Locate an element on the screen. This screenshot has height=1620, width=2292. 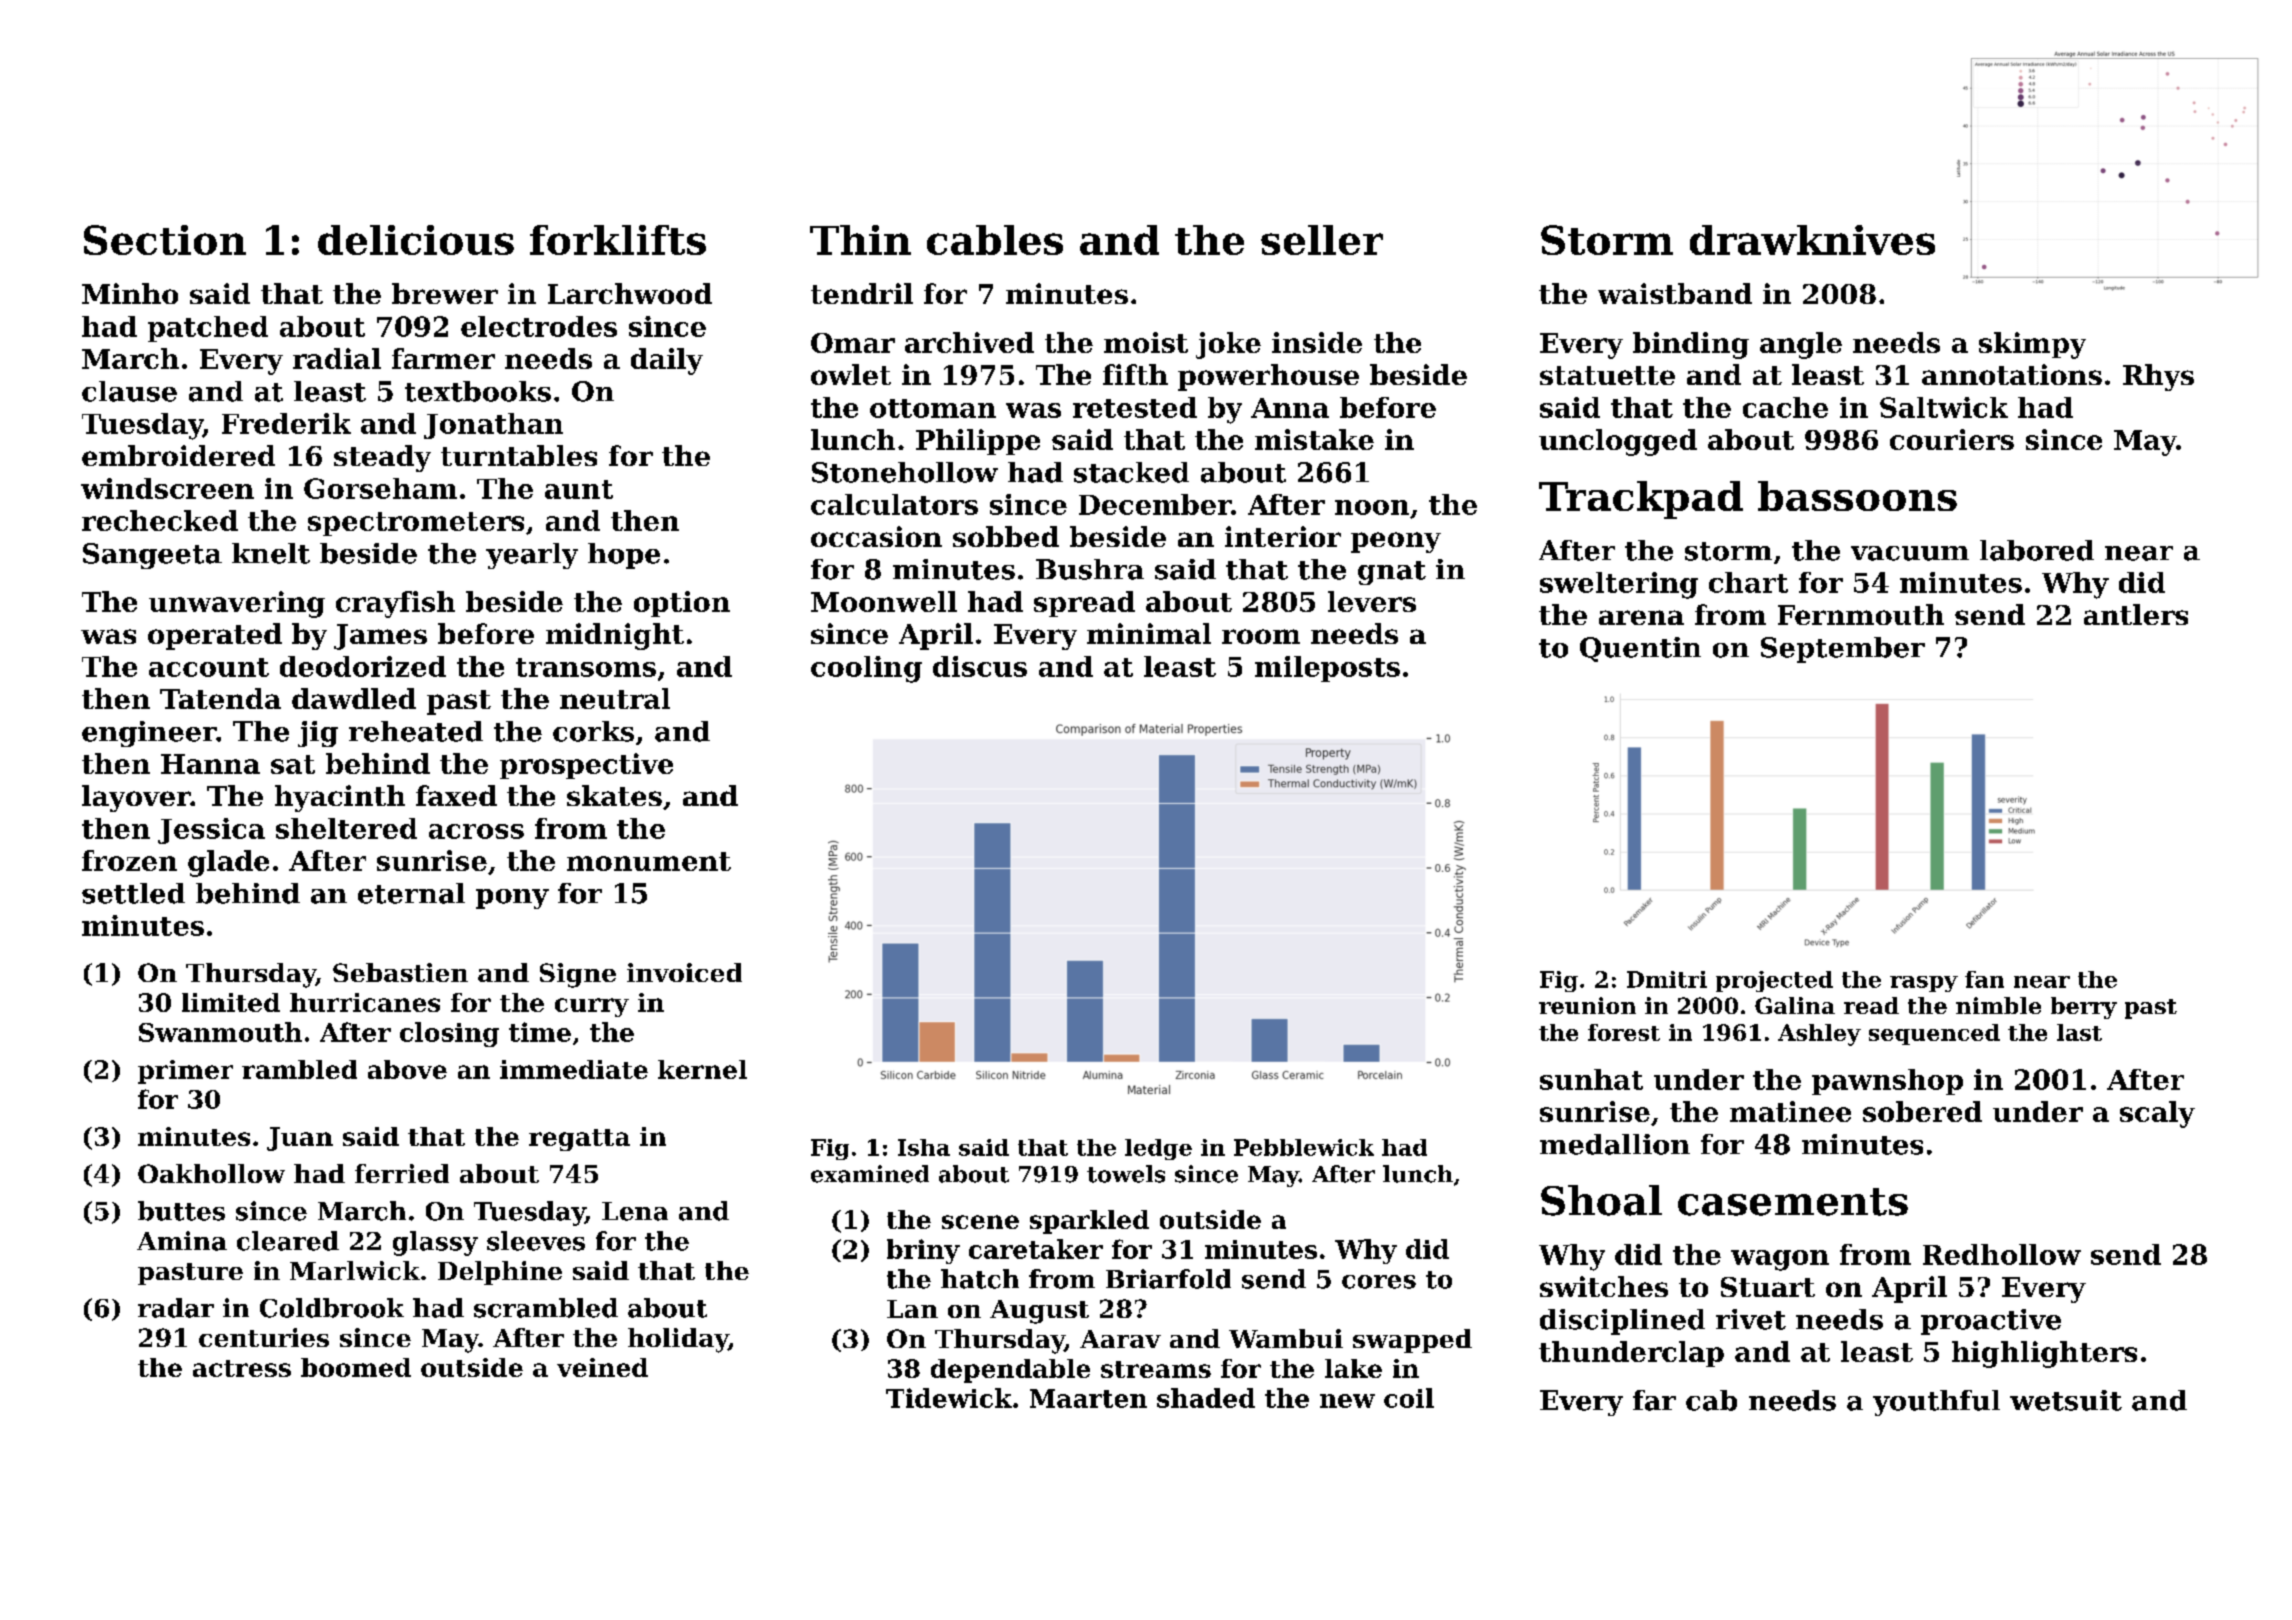
Section is located at coordinates (165, 240).
